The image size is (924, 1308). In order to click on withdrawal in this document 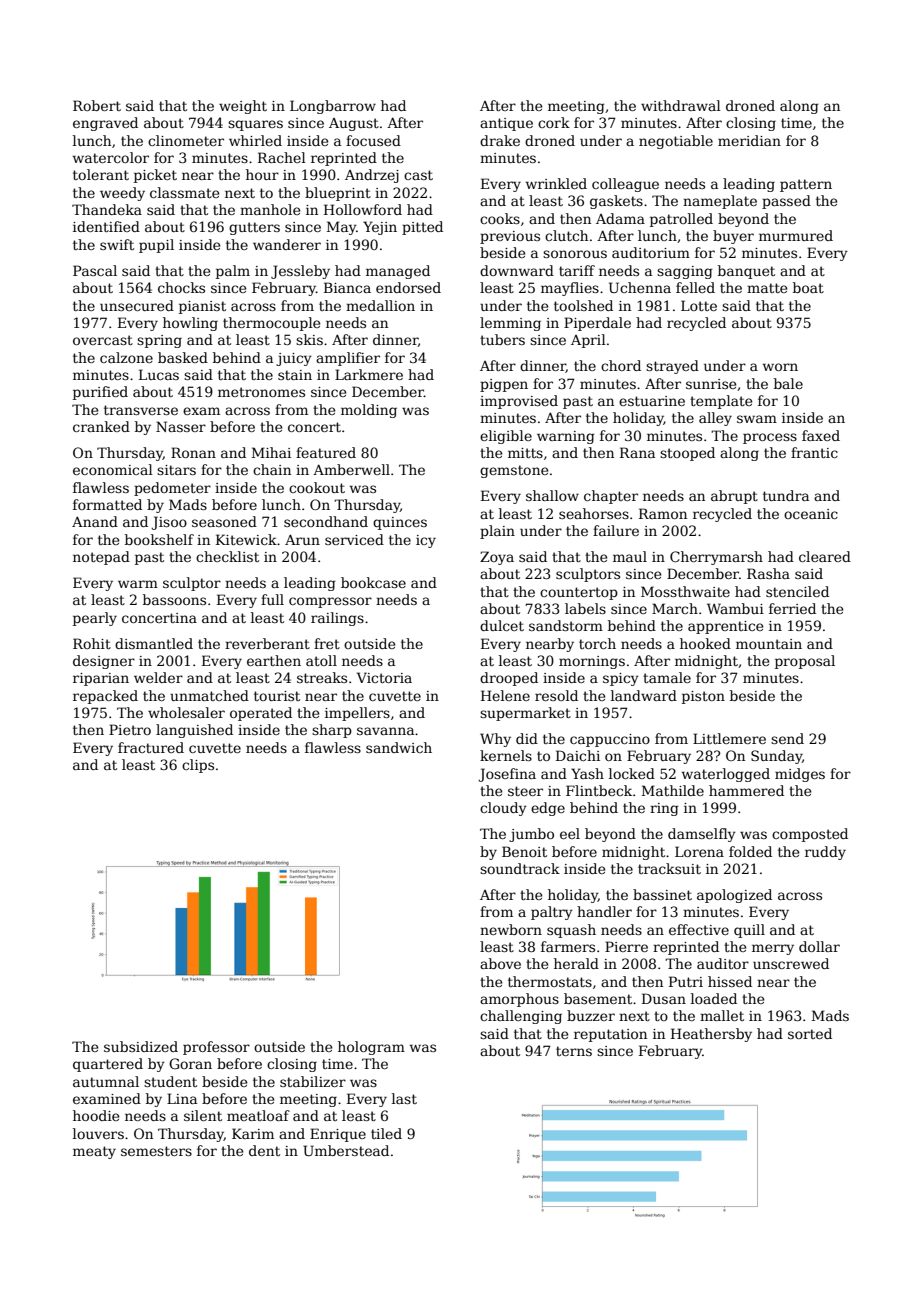, I will do `click(681, 105)`.
